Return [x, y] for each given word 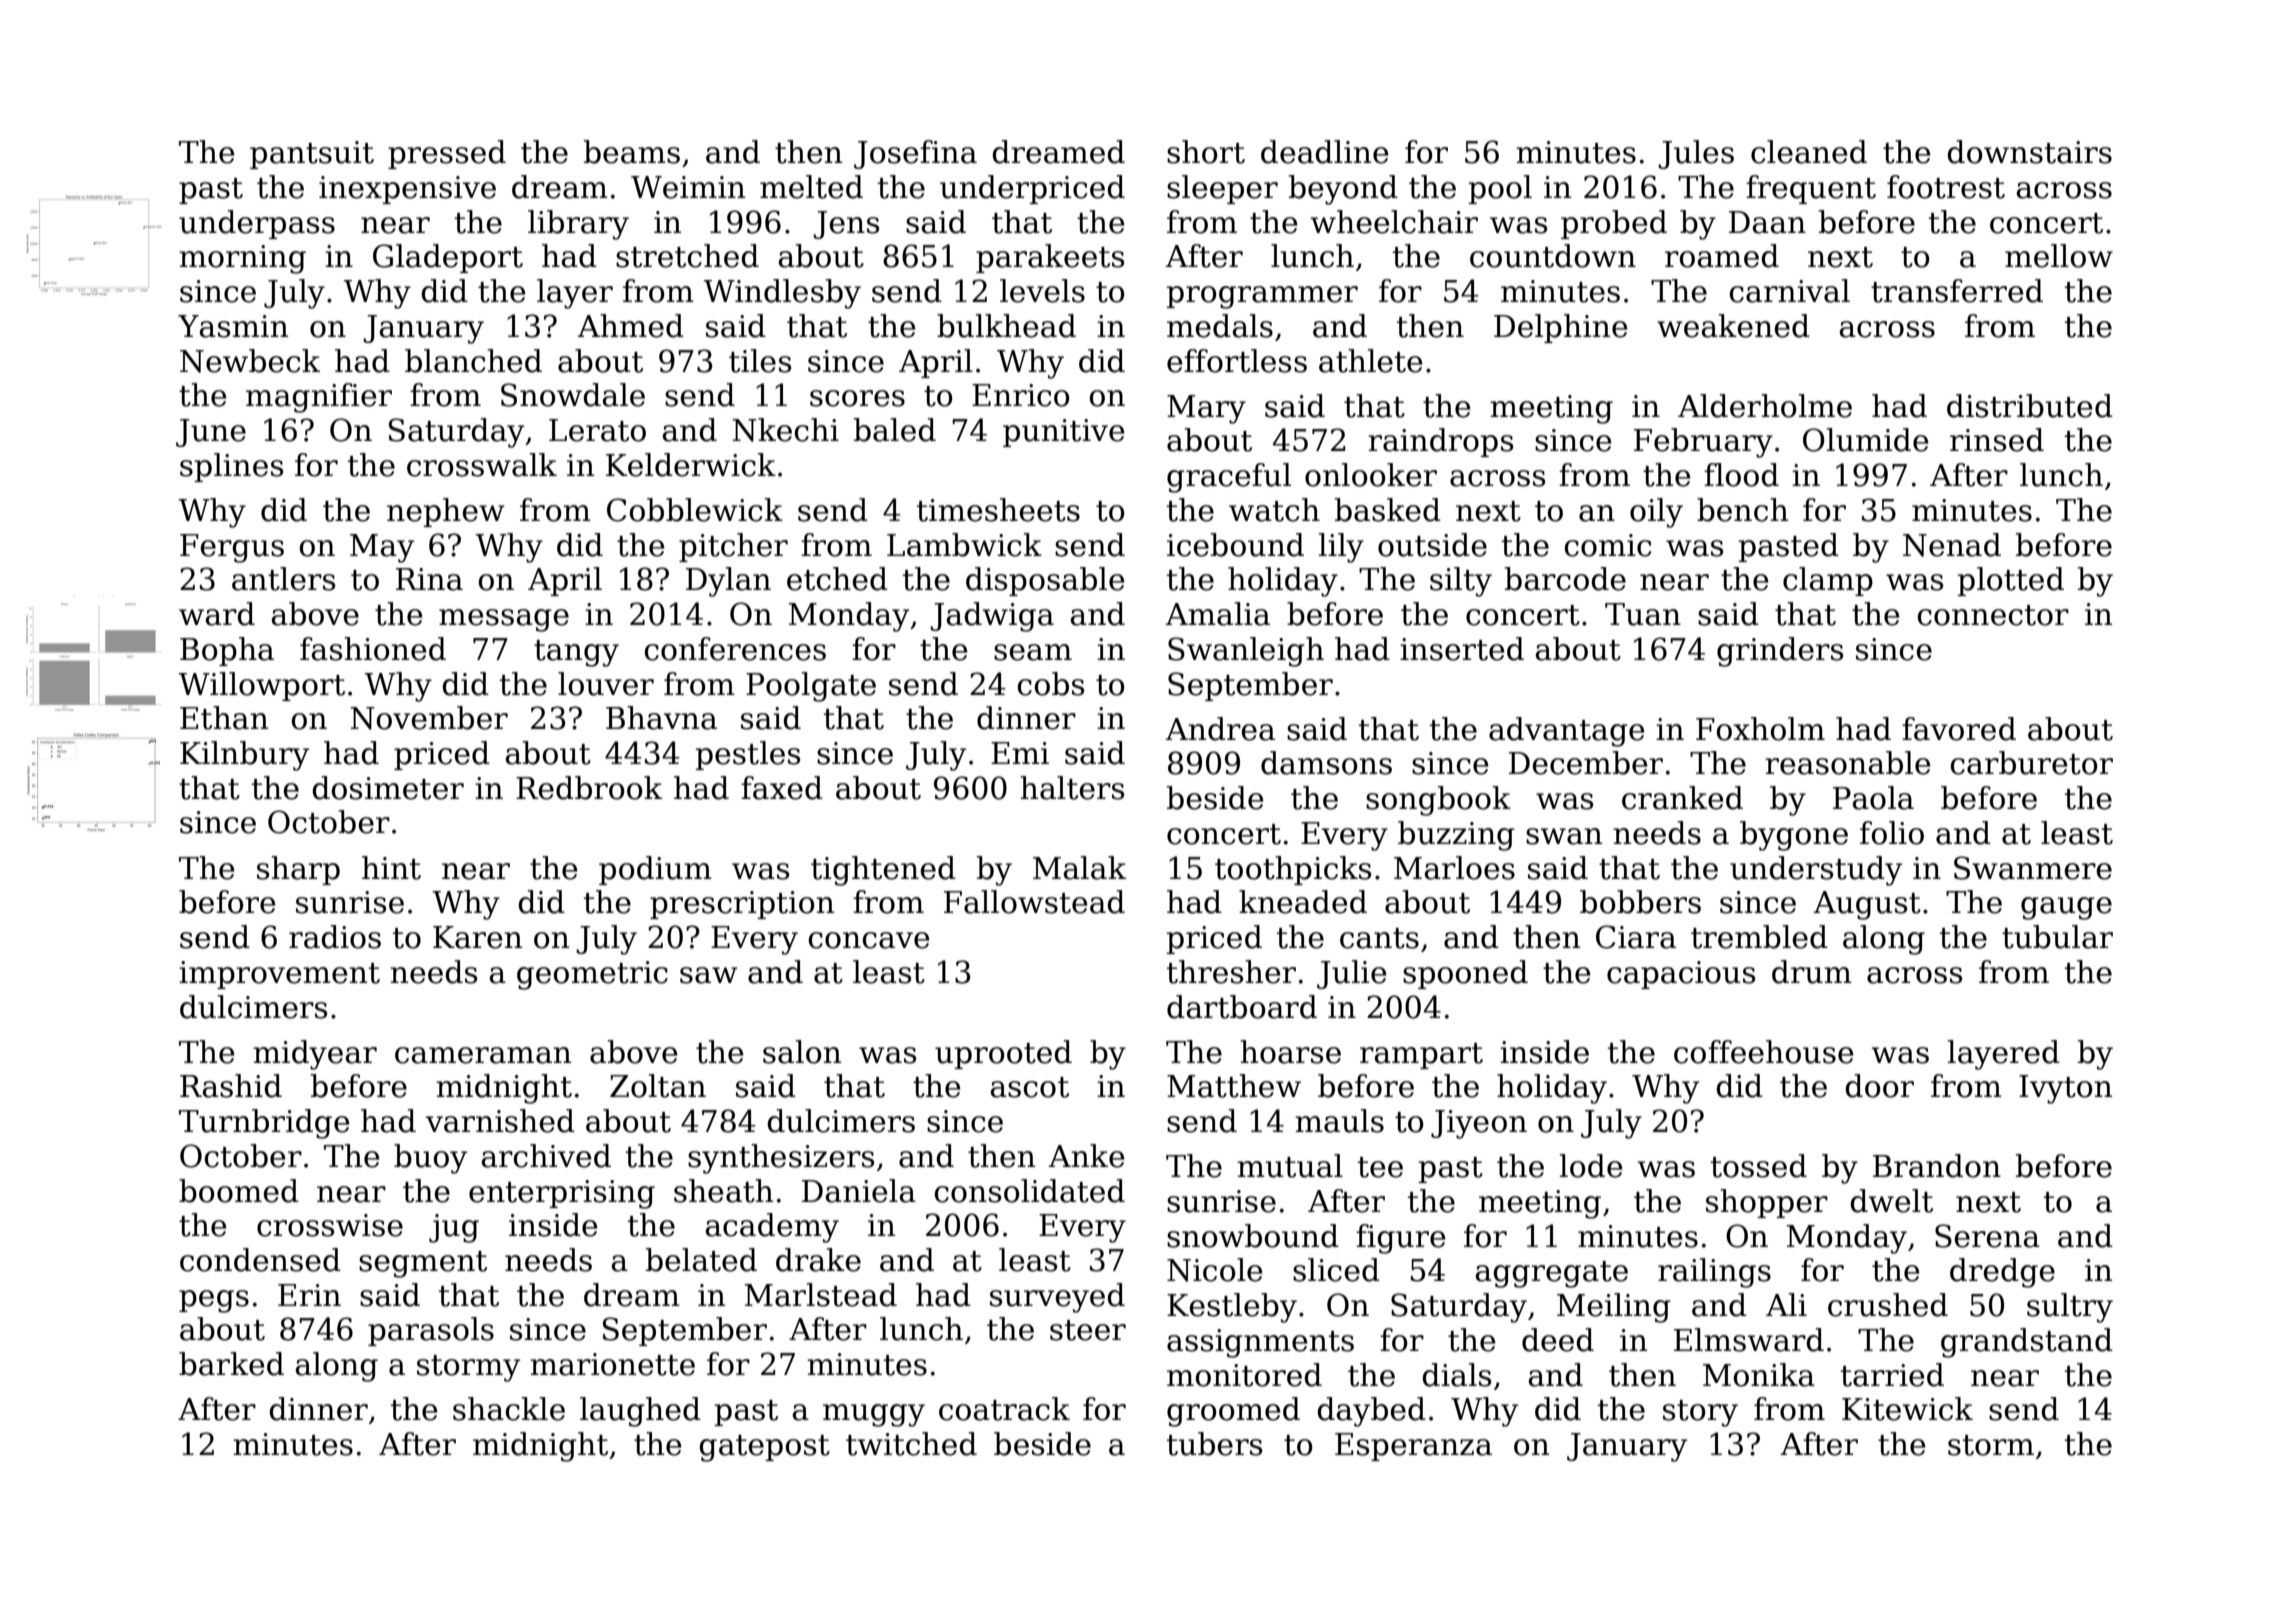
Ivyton [2065, 1089]
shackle [509, 1409]
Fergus [232, 548]
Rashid [231, 1086]
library [578, 225]
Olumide [1866, 440]
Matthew [1234, 1086]
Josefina [915, 154]
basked [1388, 510]
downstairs [2029, 152]
